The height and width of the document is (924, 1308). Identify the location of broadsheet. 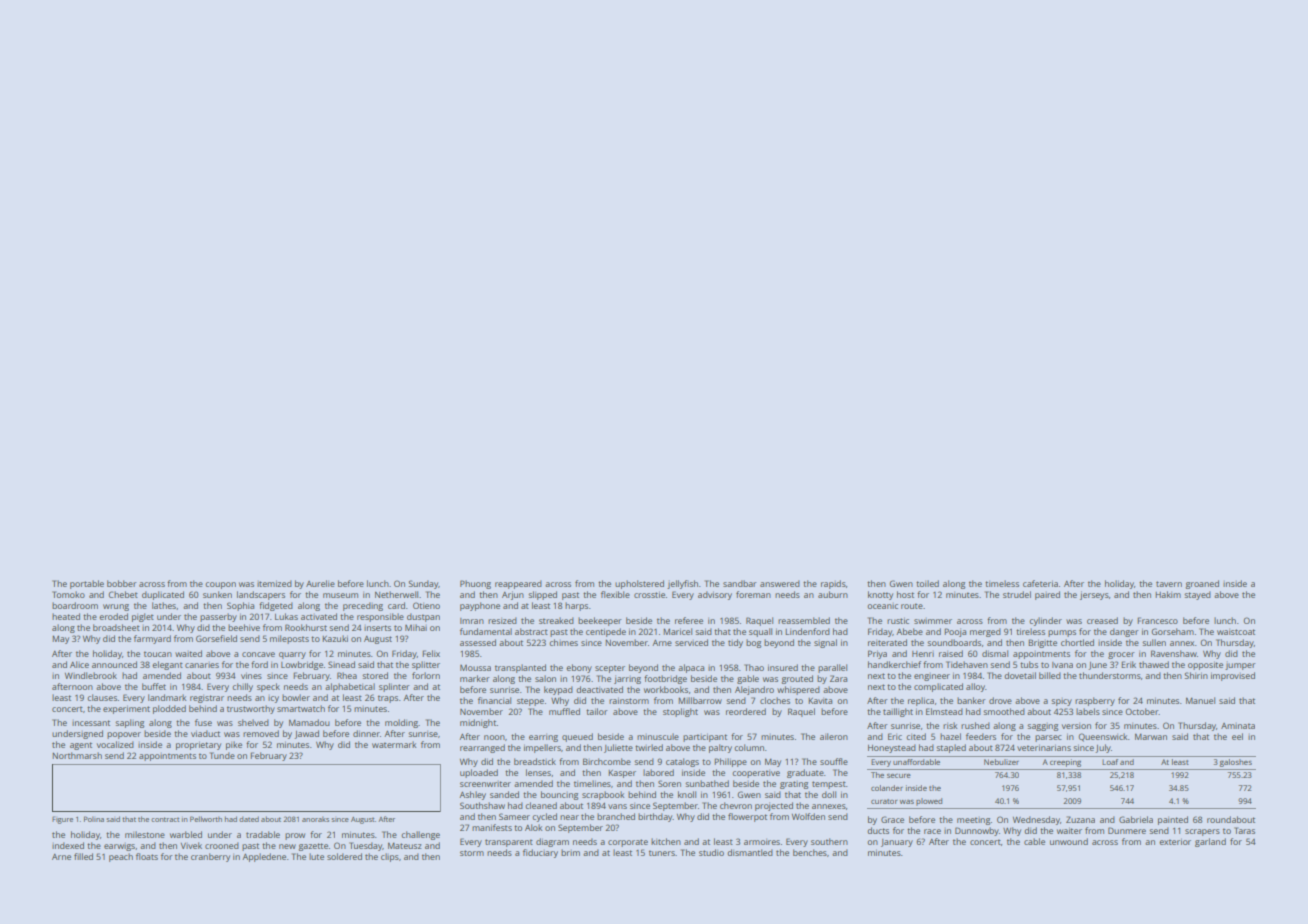
(116, 627).
